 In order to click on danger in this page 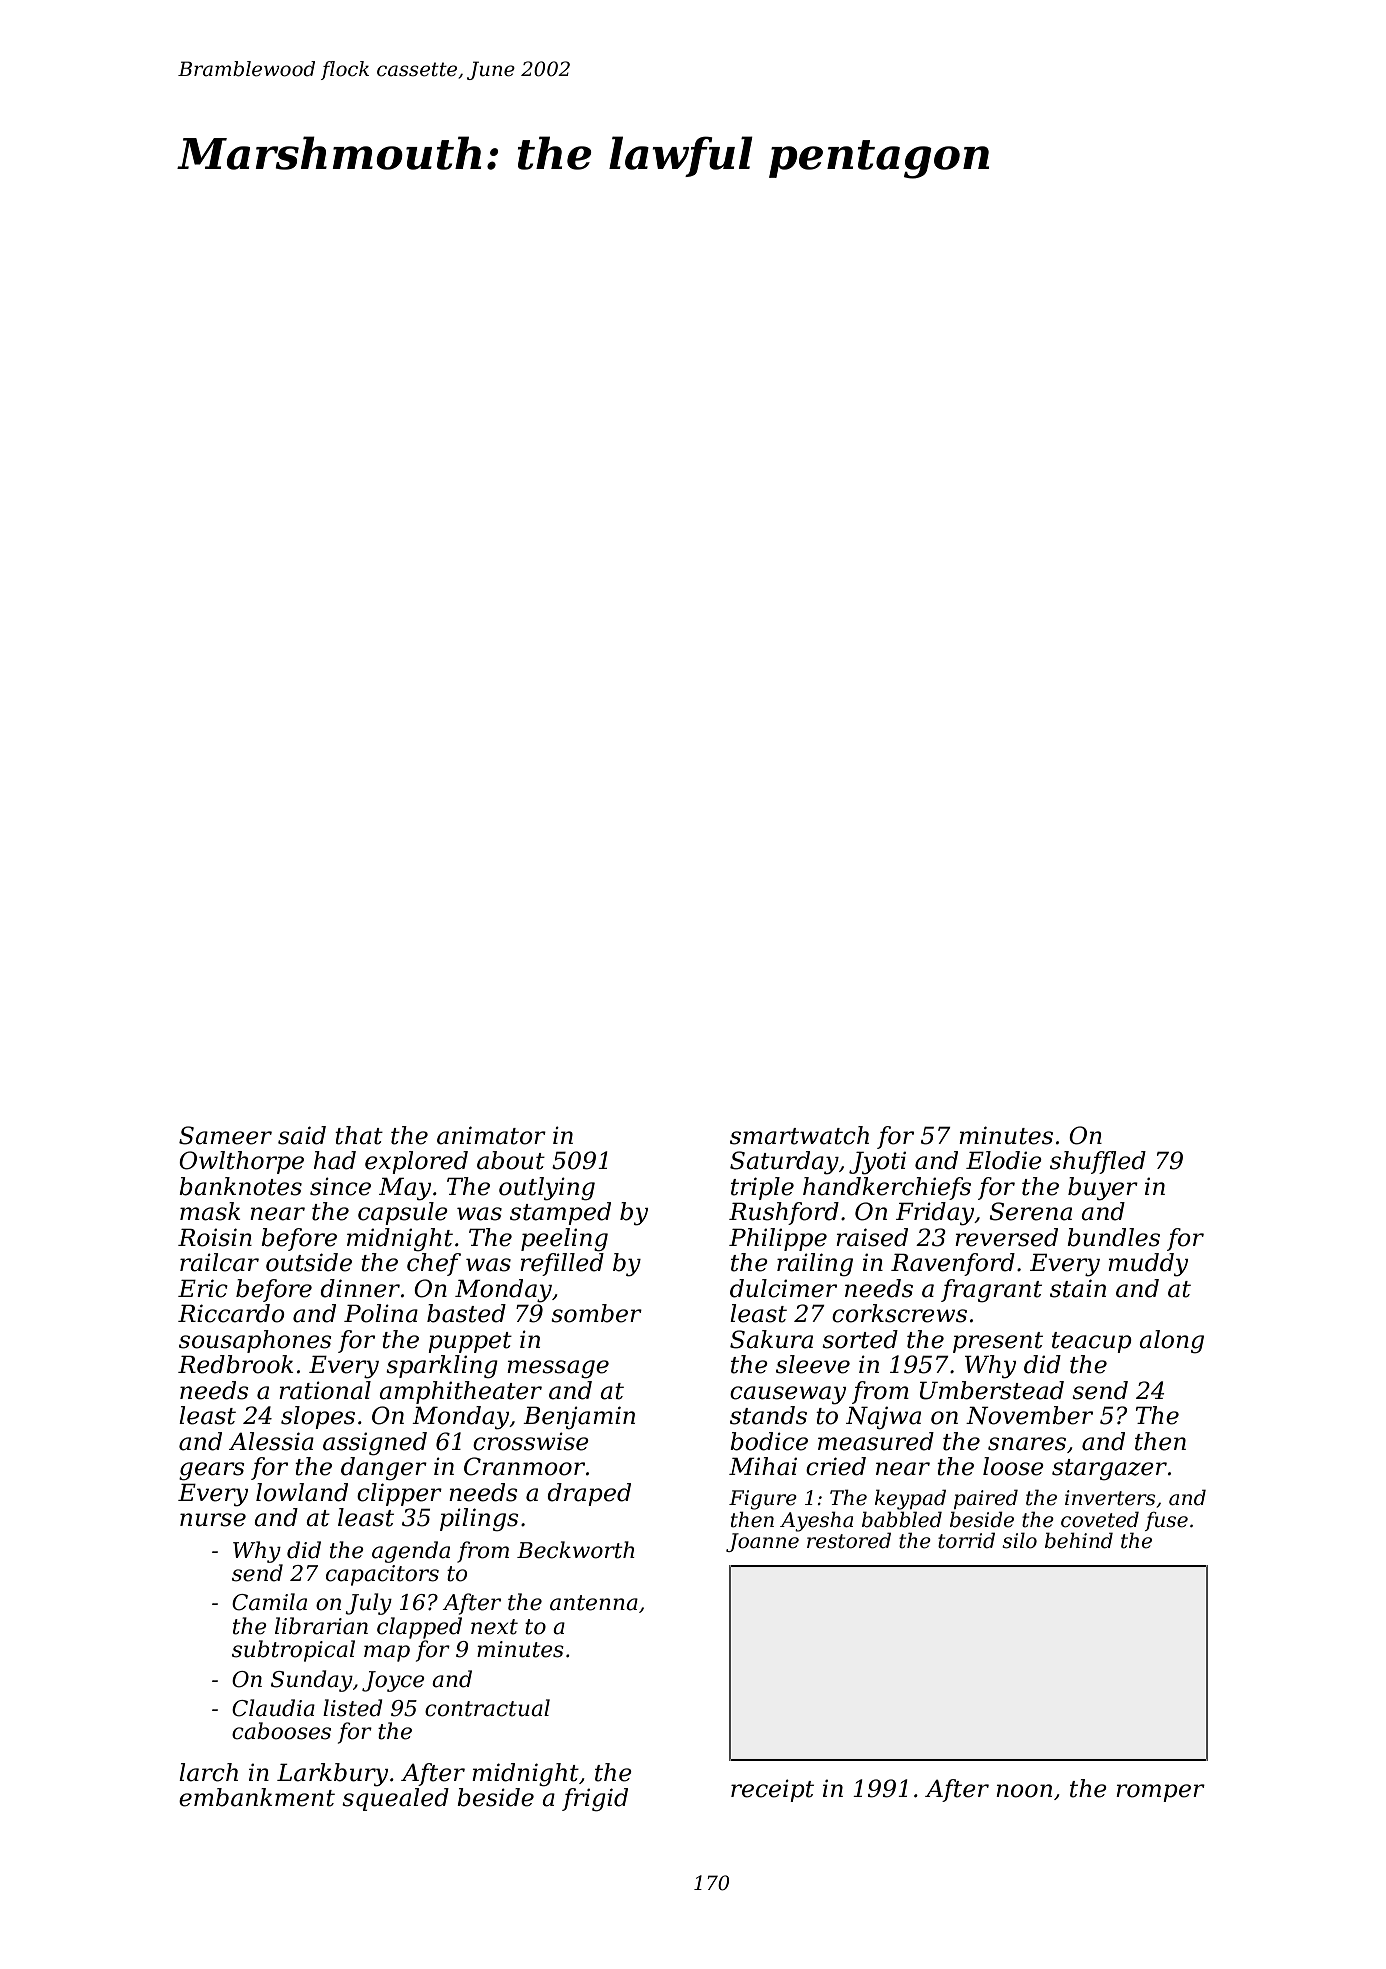, I will do `click(384, 1468)`.
